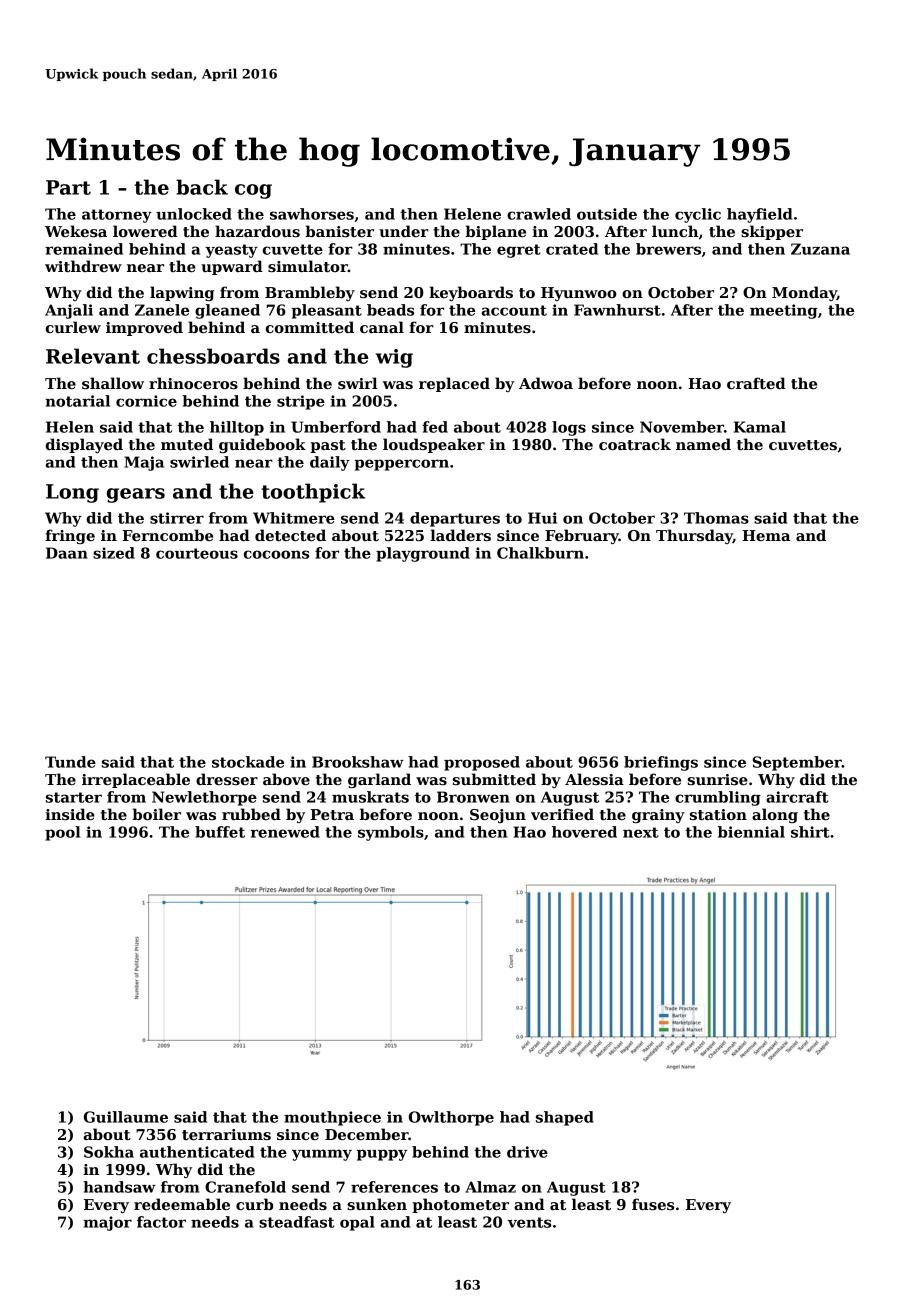 The width and height of the page is (908, 1316). What do you see at coordinates (232, 267) in the page?
I see `upward` at bounding box center [232, 267].
